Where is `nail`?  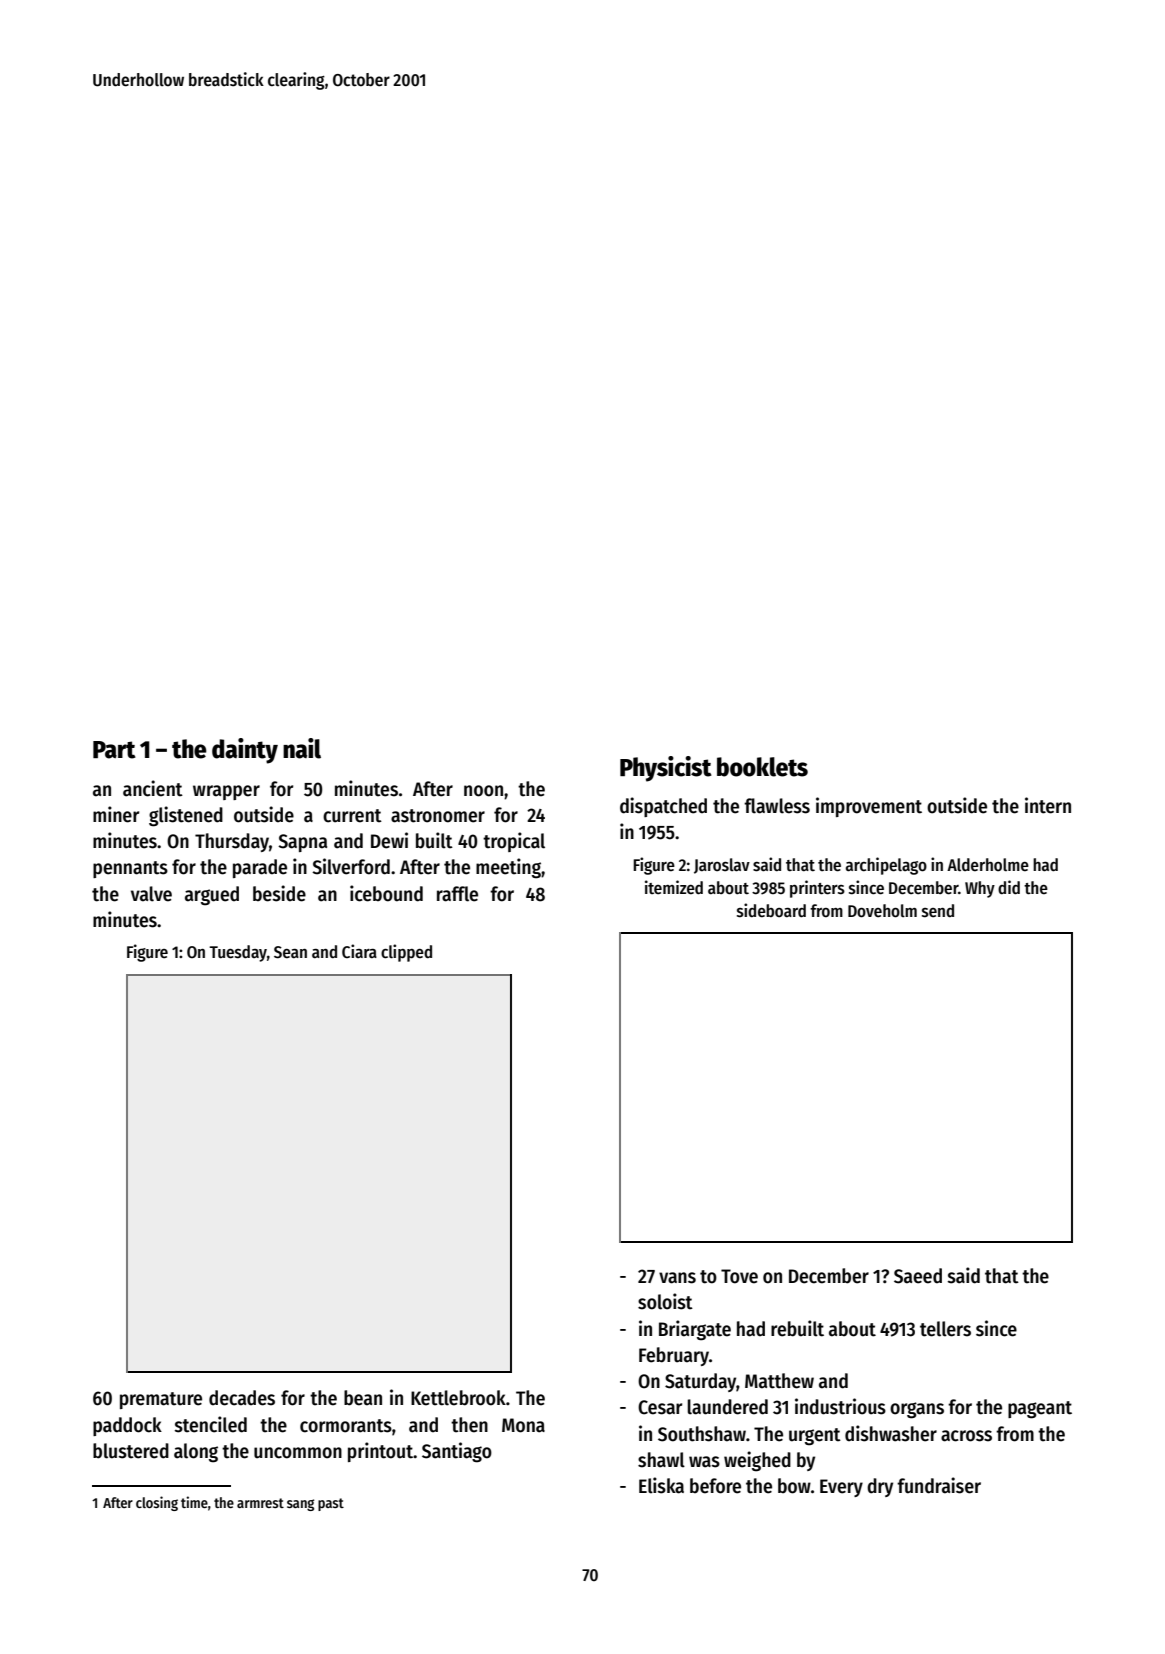
nail is located at coordinates (302, 748).
